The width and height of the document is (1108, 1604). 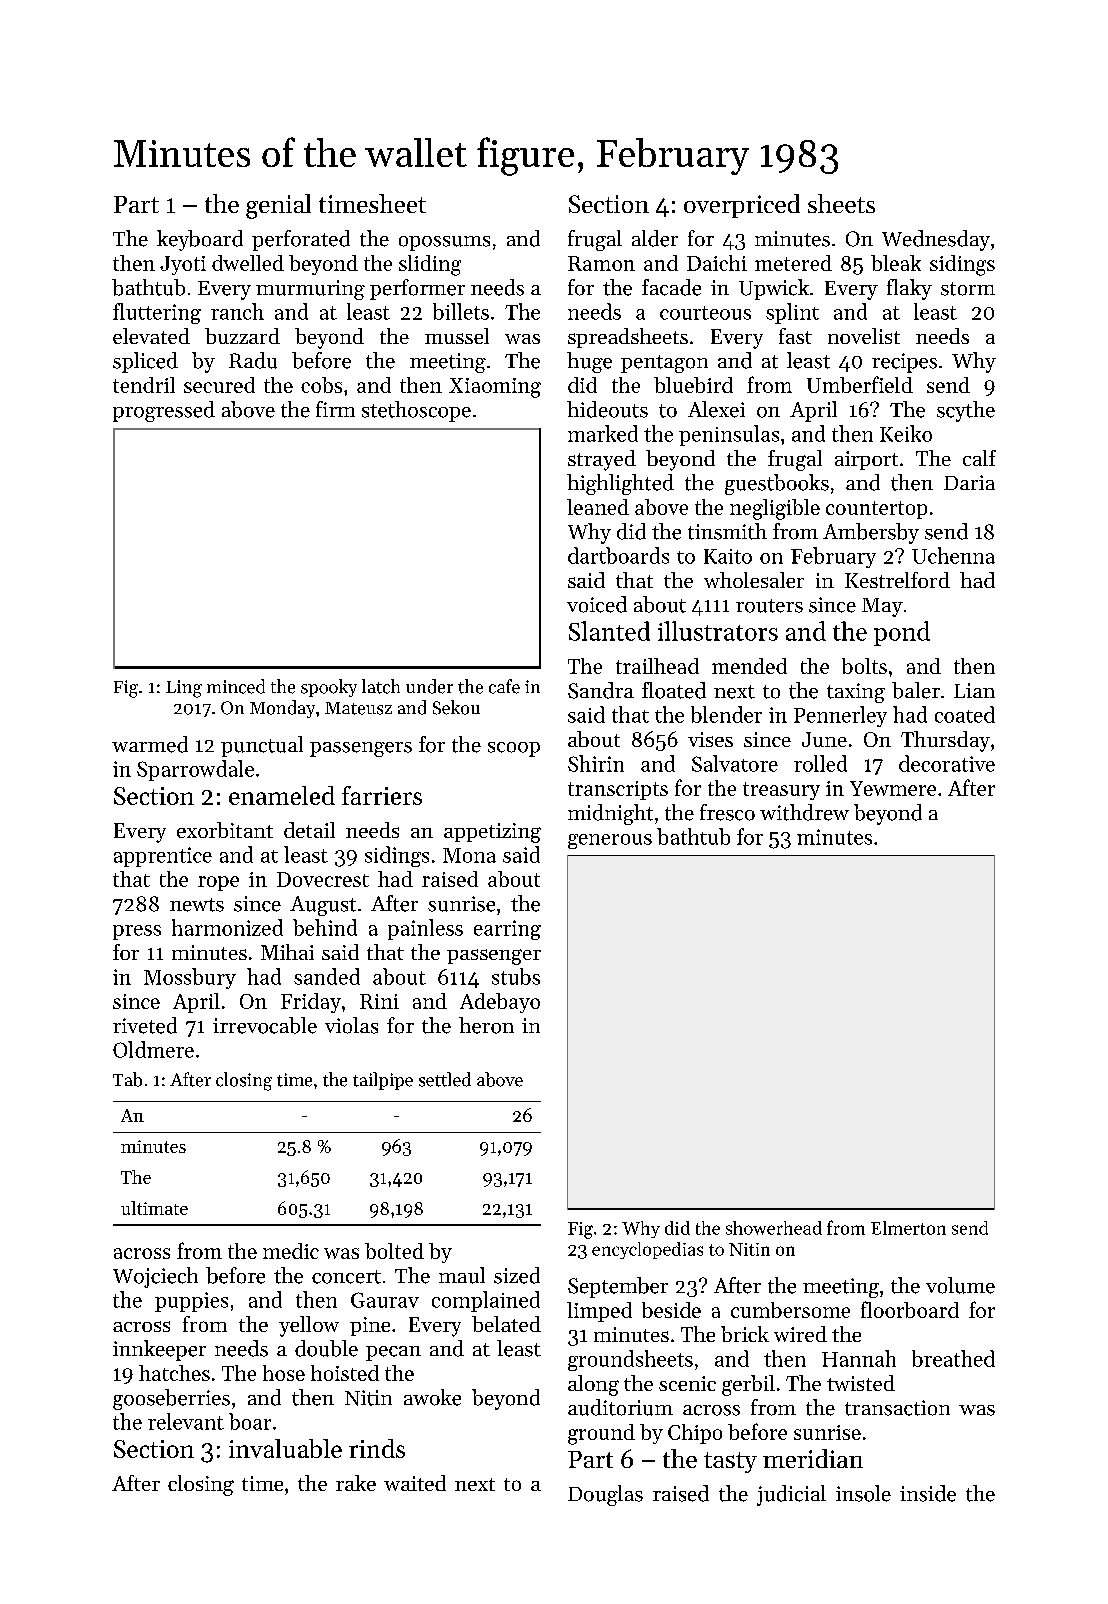 I want to click on strayed, so click(x=602, y=460).
